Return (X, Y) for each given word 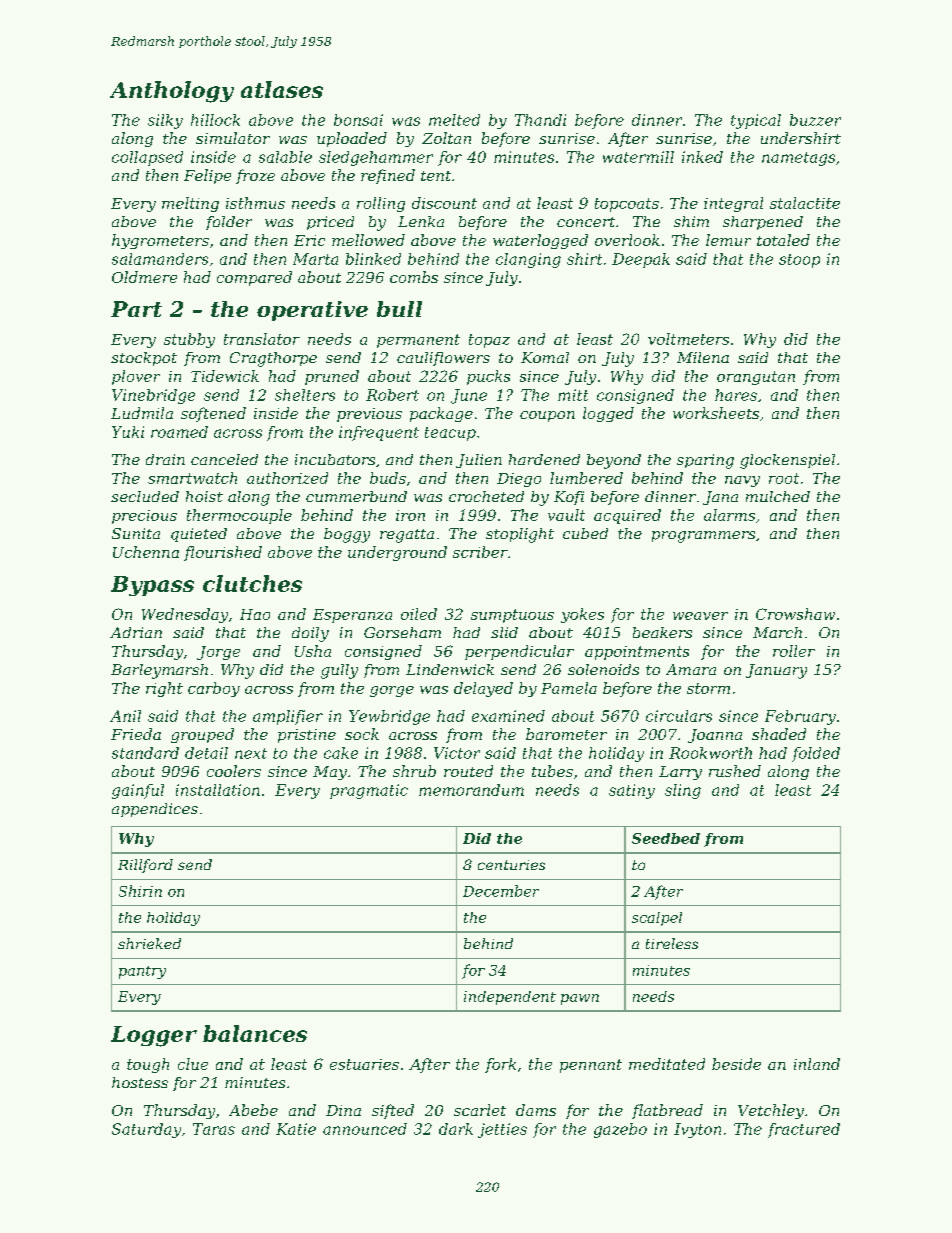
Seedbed (666, 838)
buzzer (815, 120)
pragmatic (369, 791)
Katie (296, 1129)
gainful (138, 791)
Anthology (172, 92)
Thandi (540, 120)
